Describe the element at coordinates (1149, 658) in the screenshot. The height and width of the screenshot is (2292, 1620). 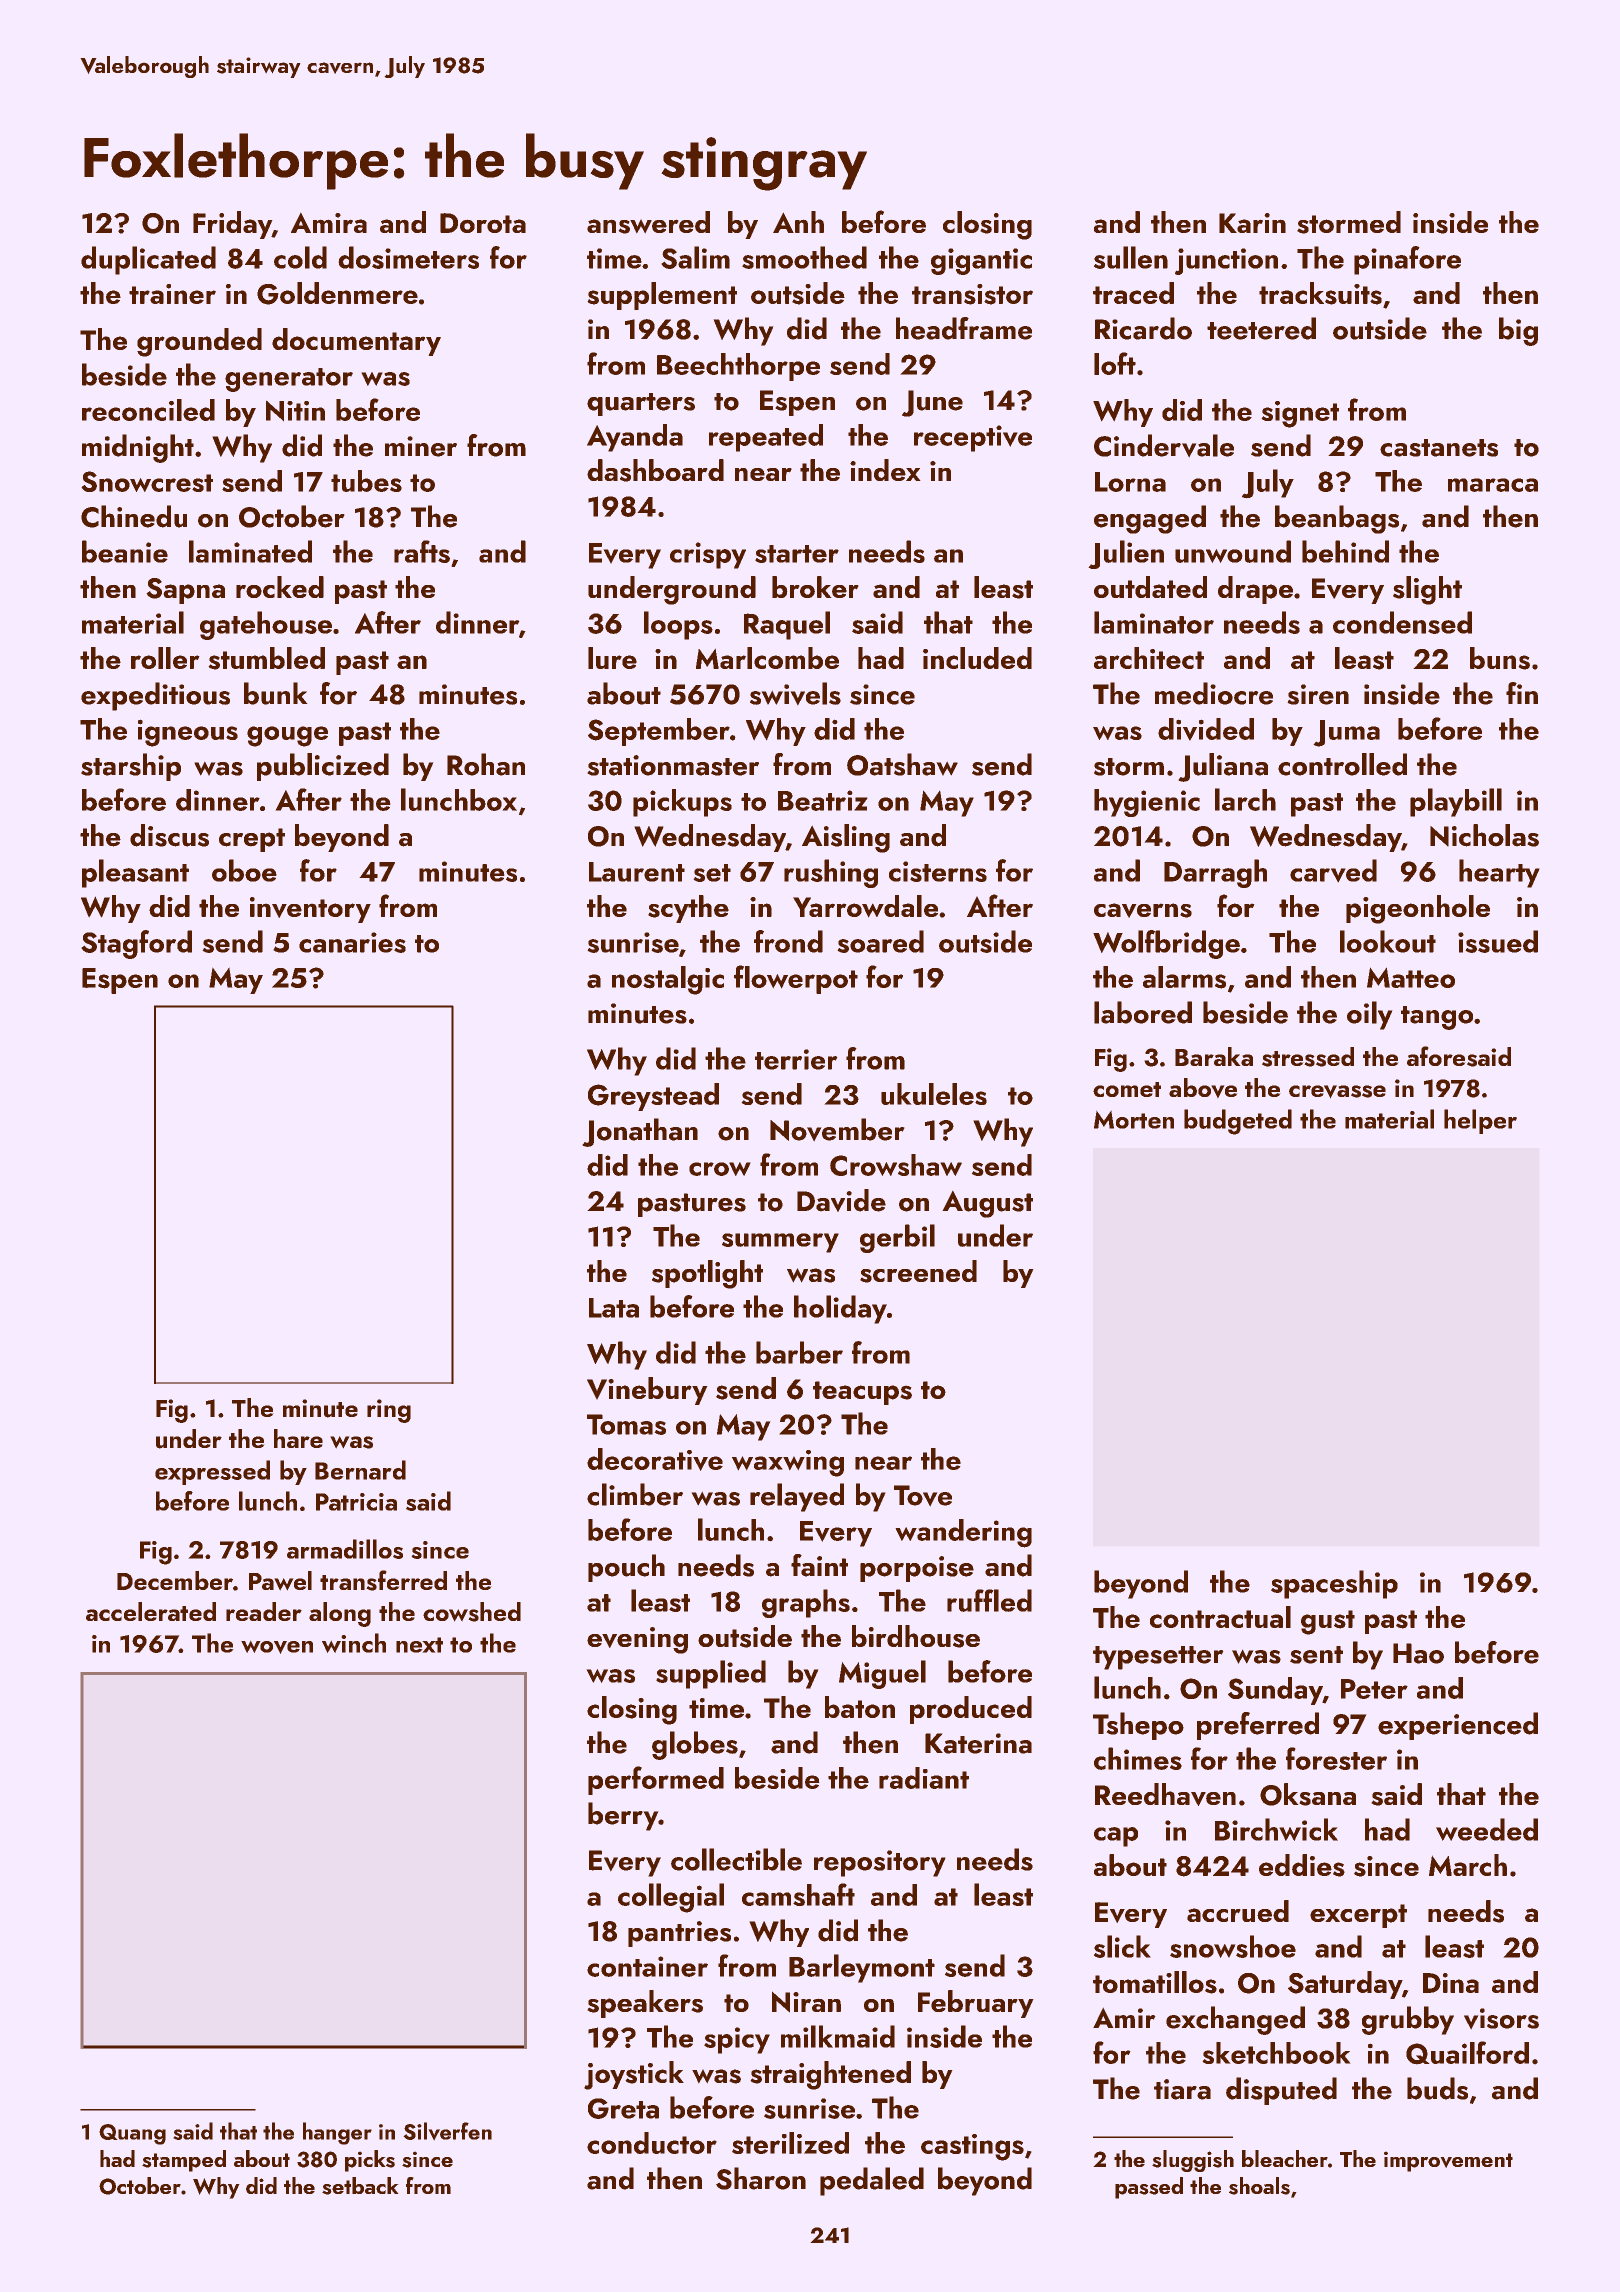
I see `architect` at that location.
